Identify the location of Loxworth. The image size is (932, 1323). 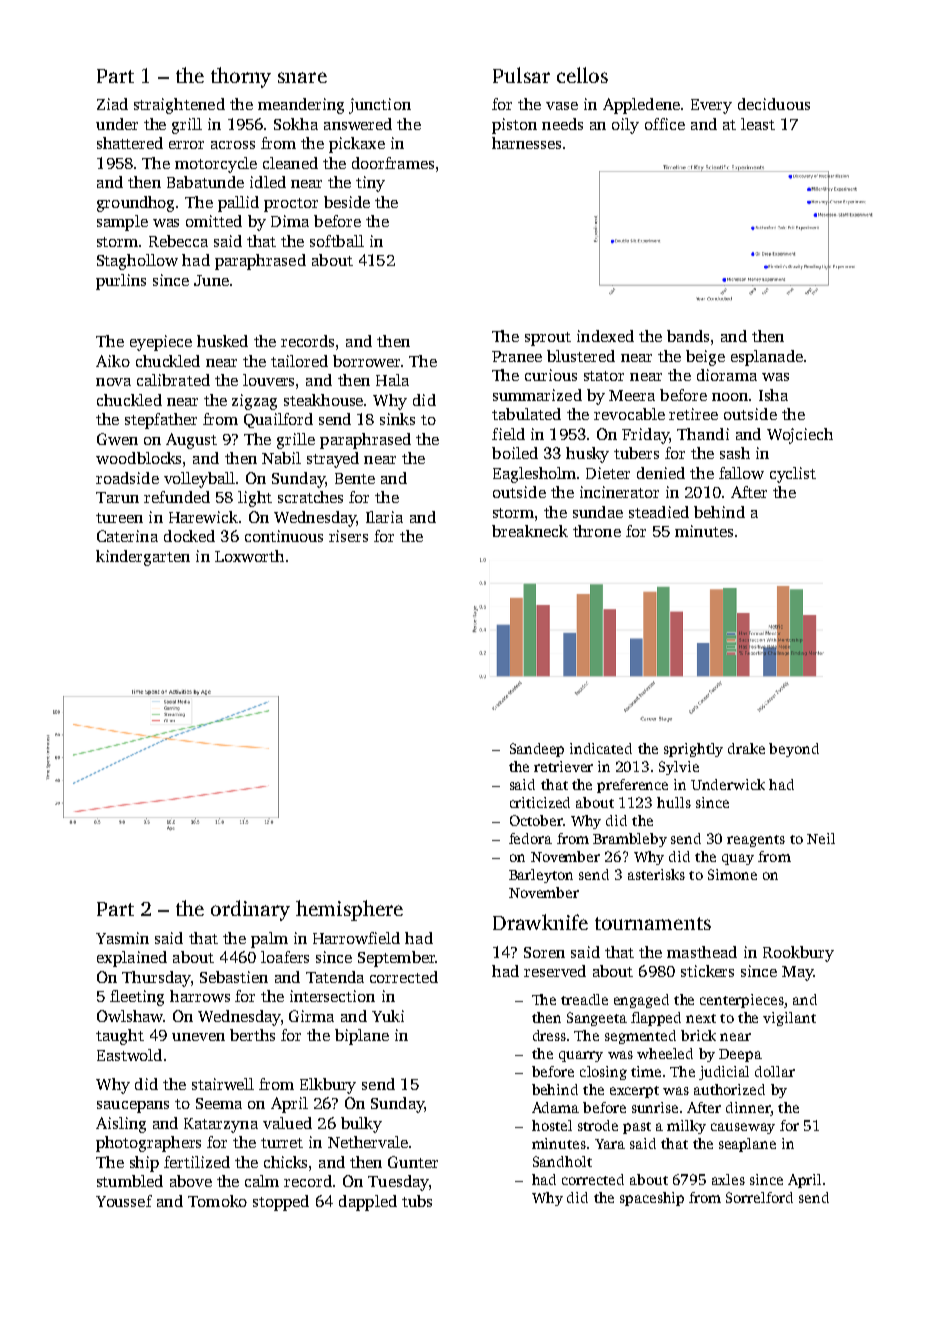
(249, 556).
